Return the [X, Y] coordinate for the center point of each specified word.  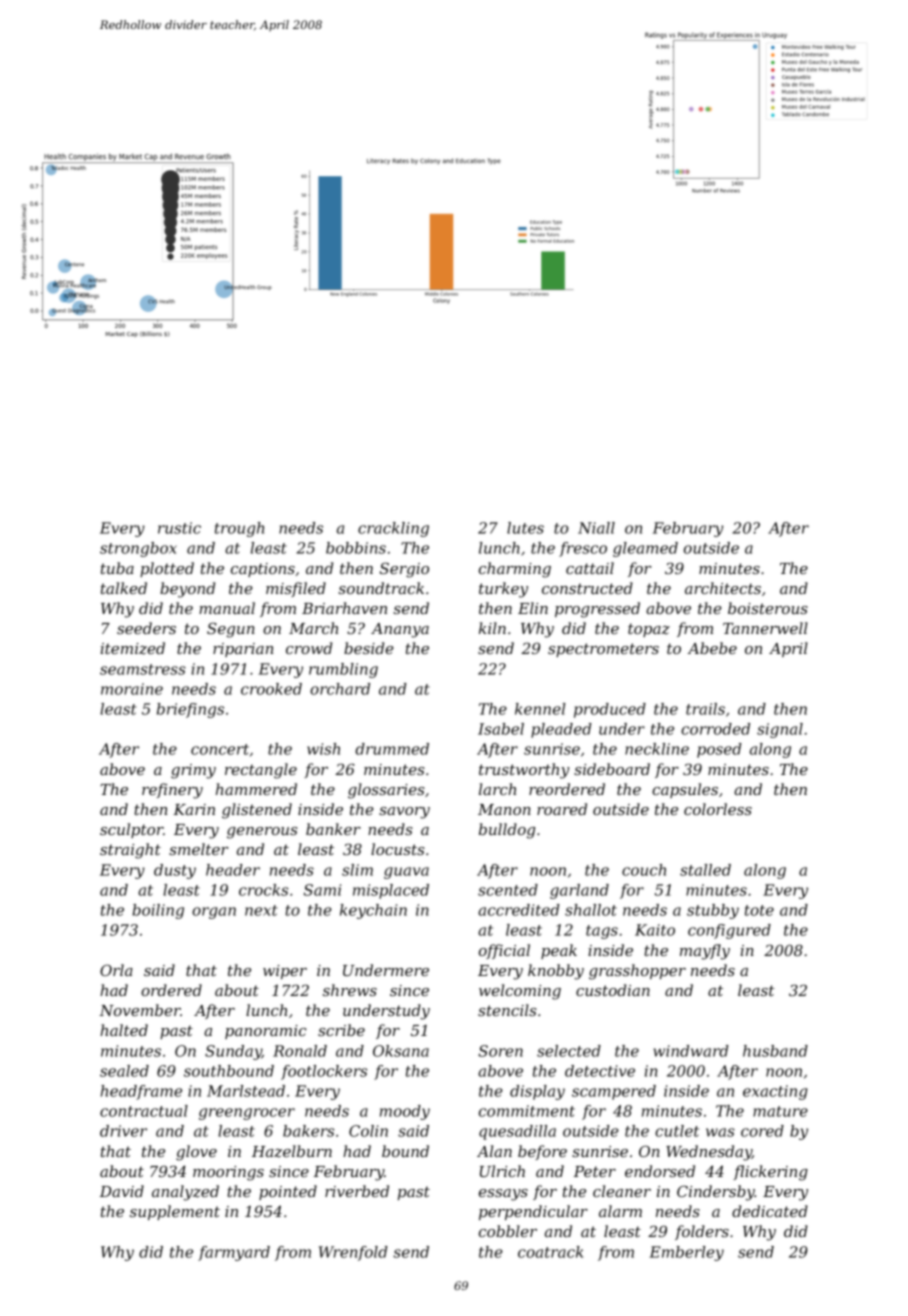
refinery [172, 791]
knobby [556, 972]
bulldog [507, 831]
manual [227, 608]
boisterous [768, 608]
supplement [175, 1212]
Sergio [404, 570]
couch [644, 870]
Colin [368, 1131]
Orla [116, 970]
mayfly [705, 952]
